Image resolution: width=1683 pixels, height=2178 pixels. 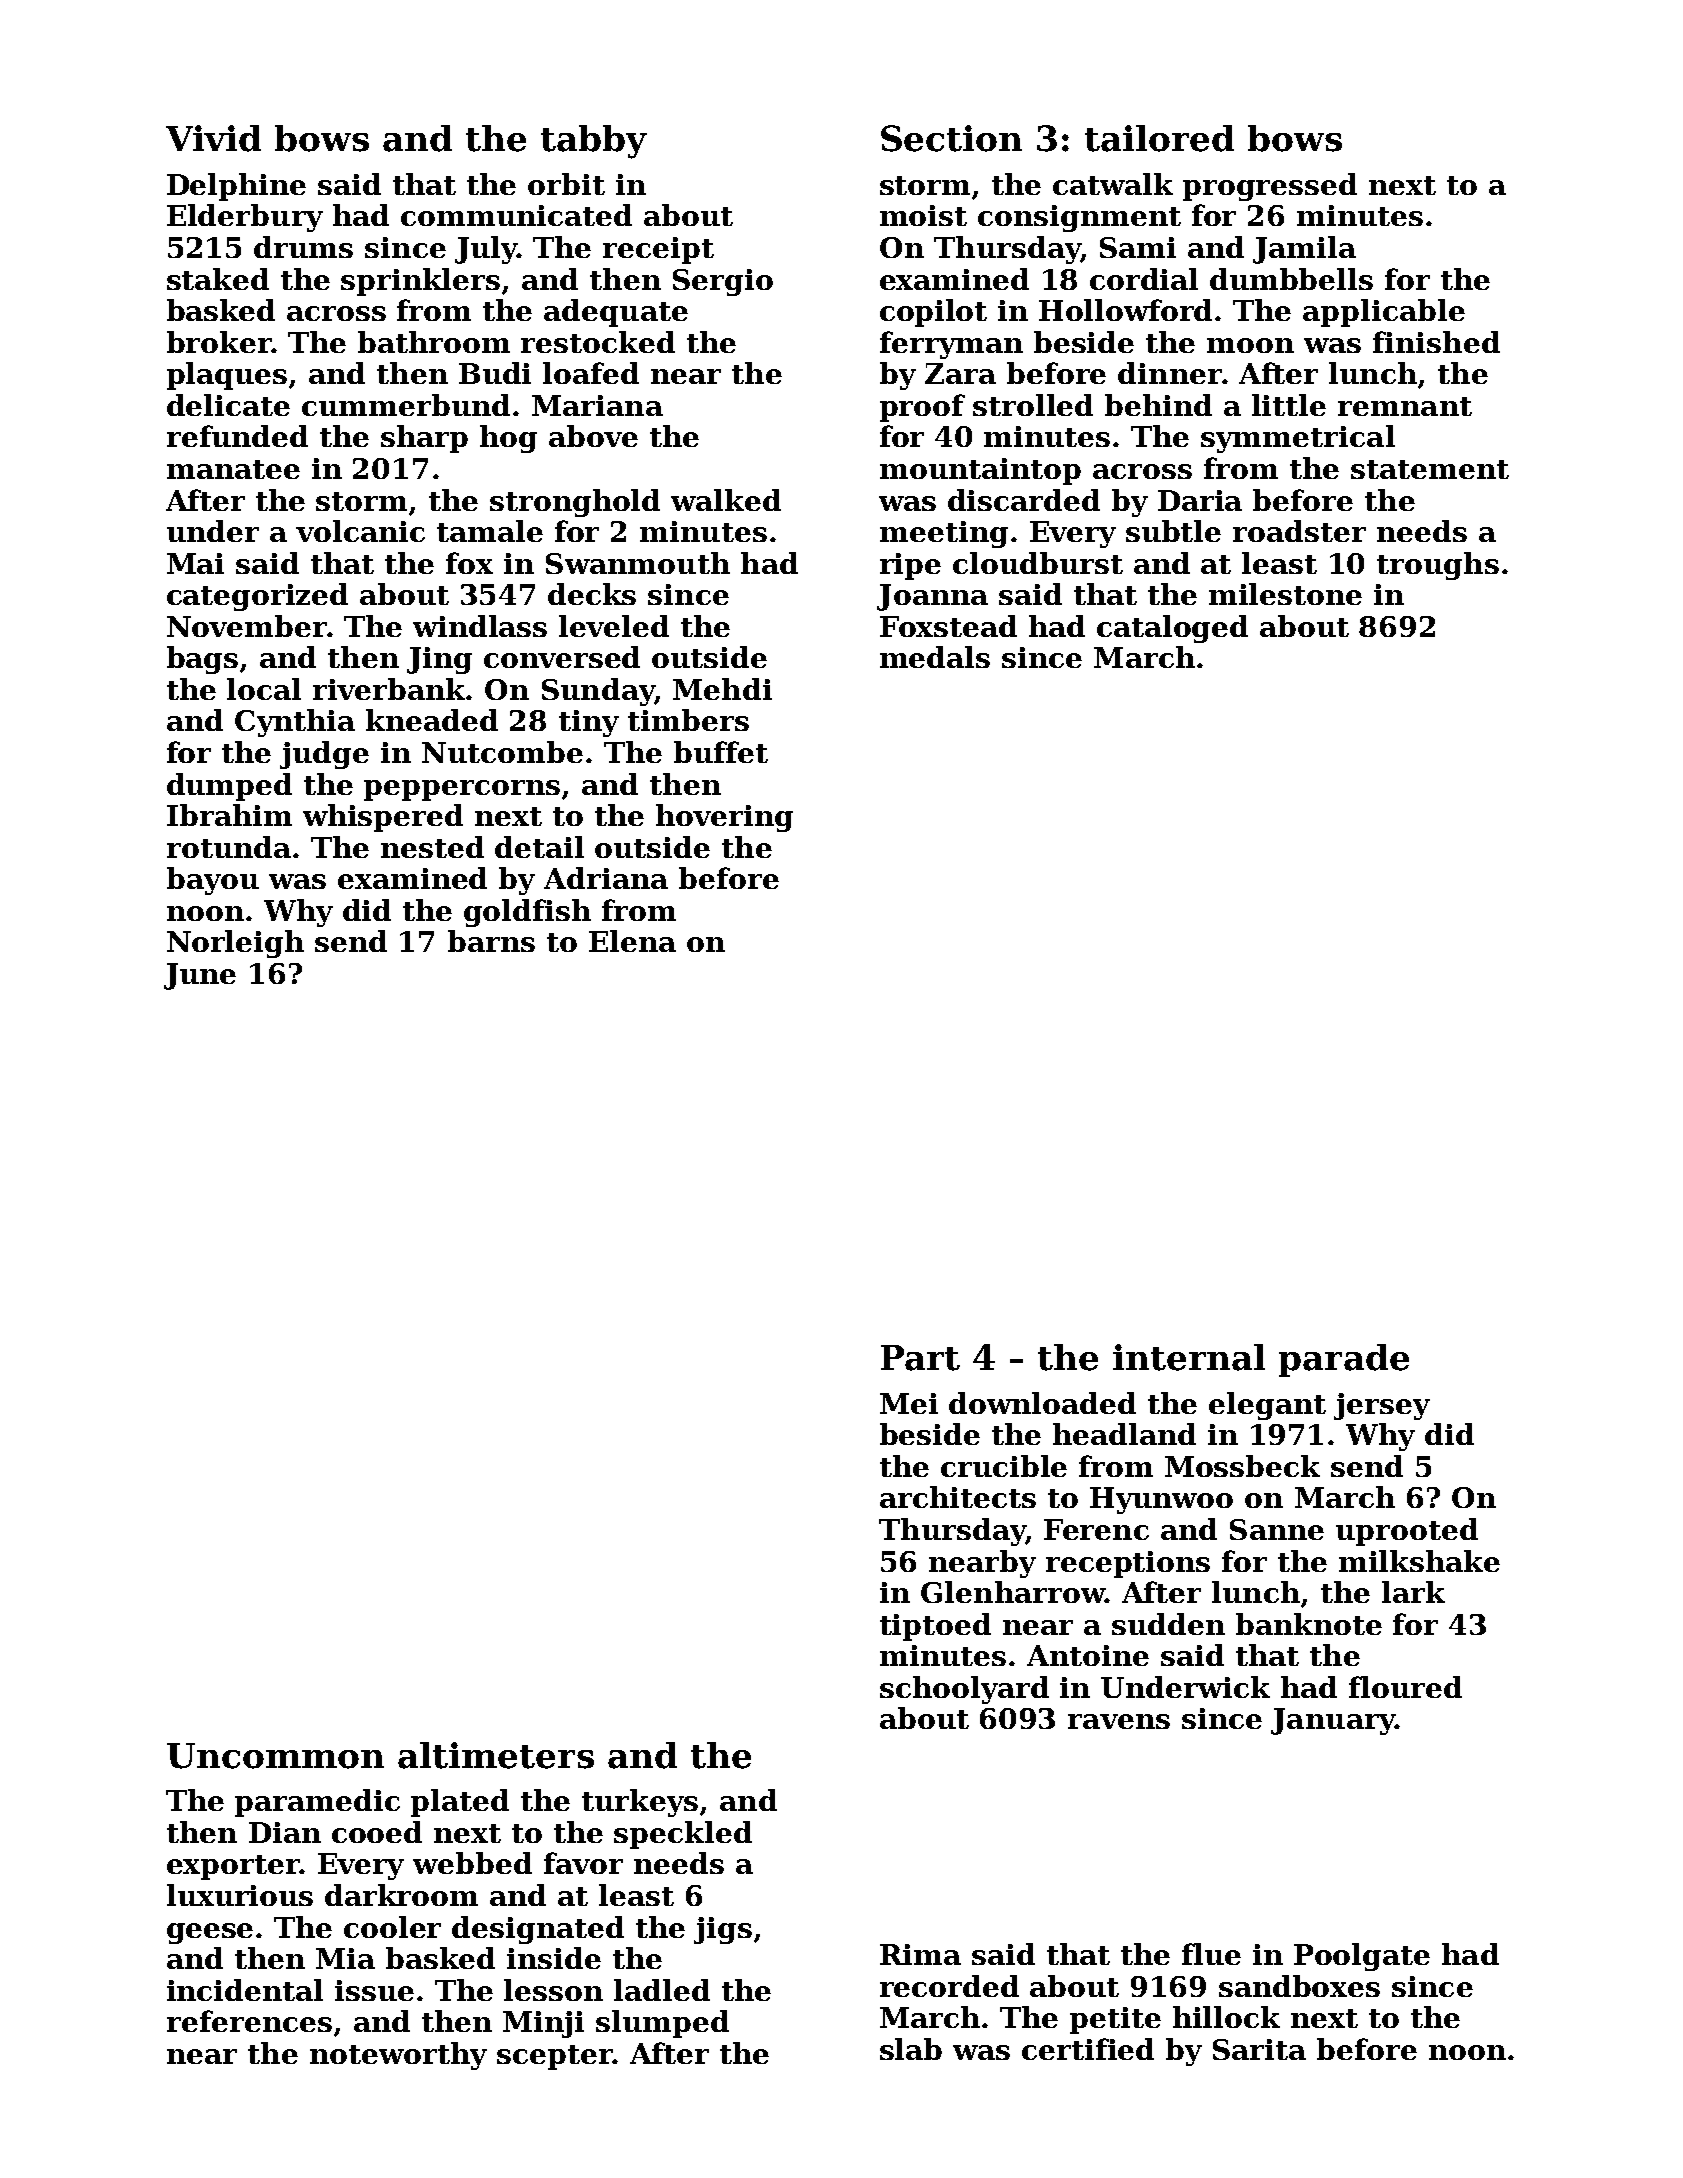 What do you see at coordinates (392, 1927) in the image?
I see `cooler` at bounding box center [392, 1927].
